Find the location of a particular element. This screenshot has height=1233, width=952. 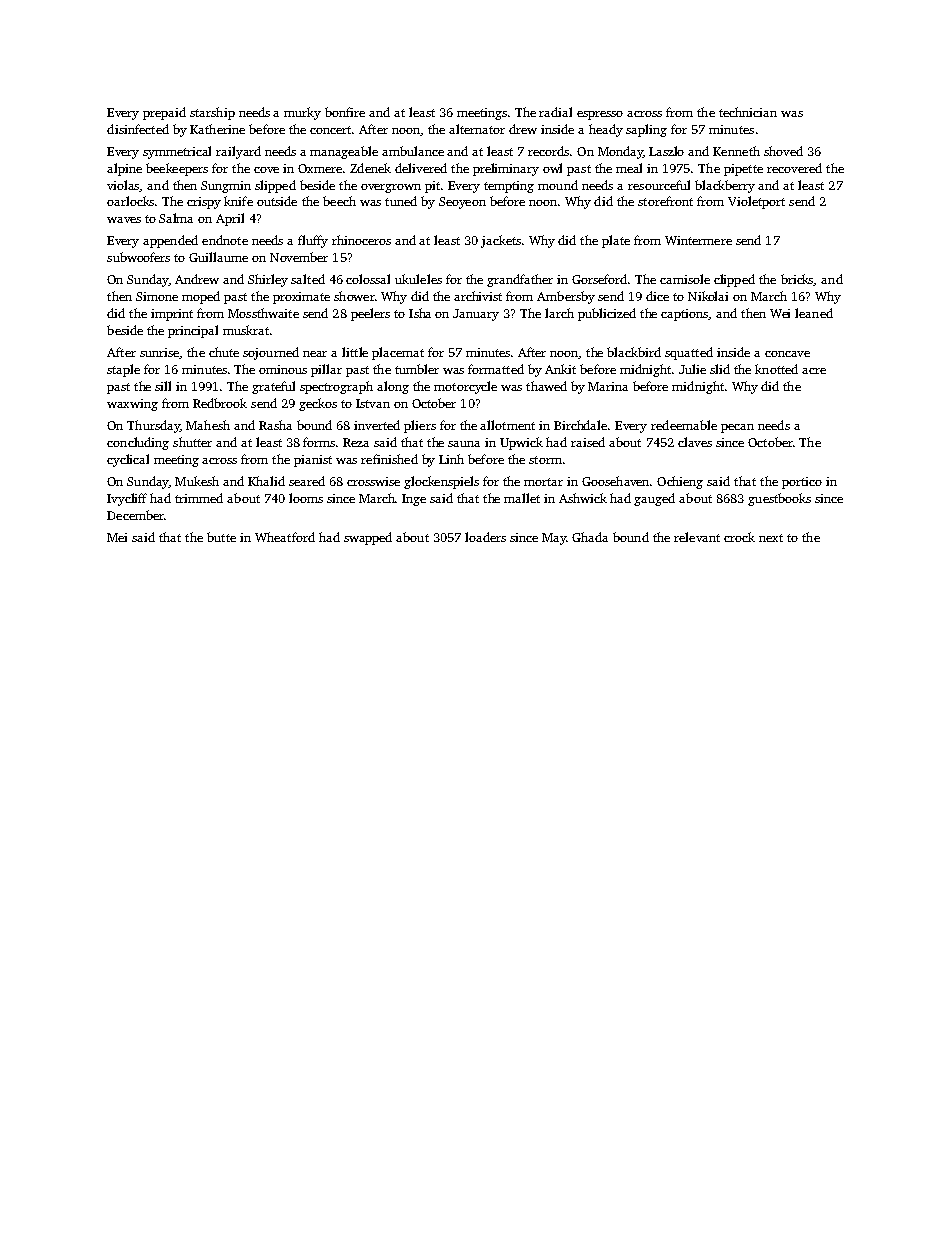

colossal is located at coordinates (368, 279).
